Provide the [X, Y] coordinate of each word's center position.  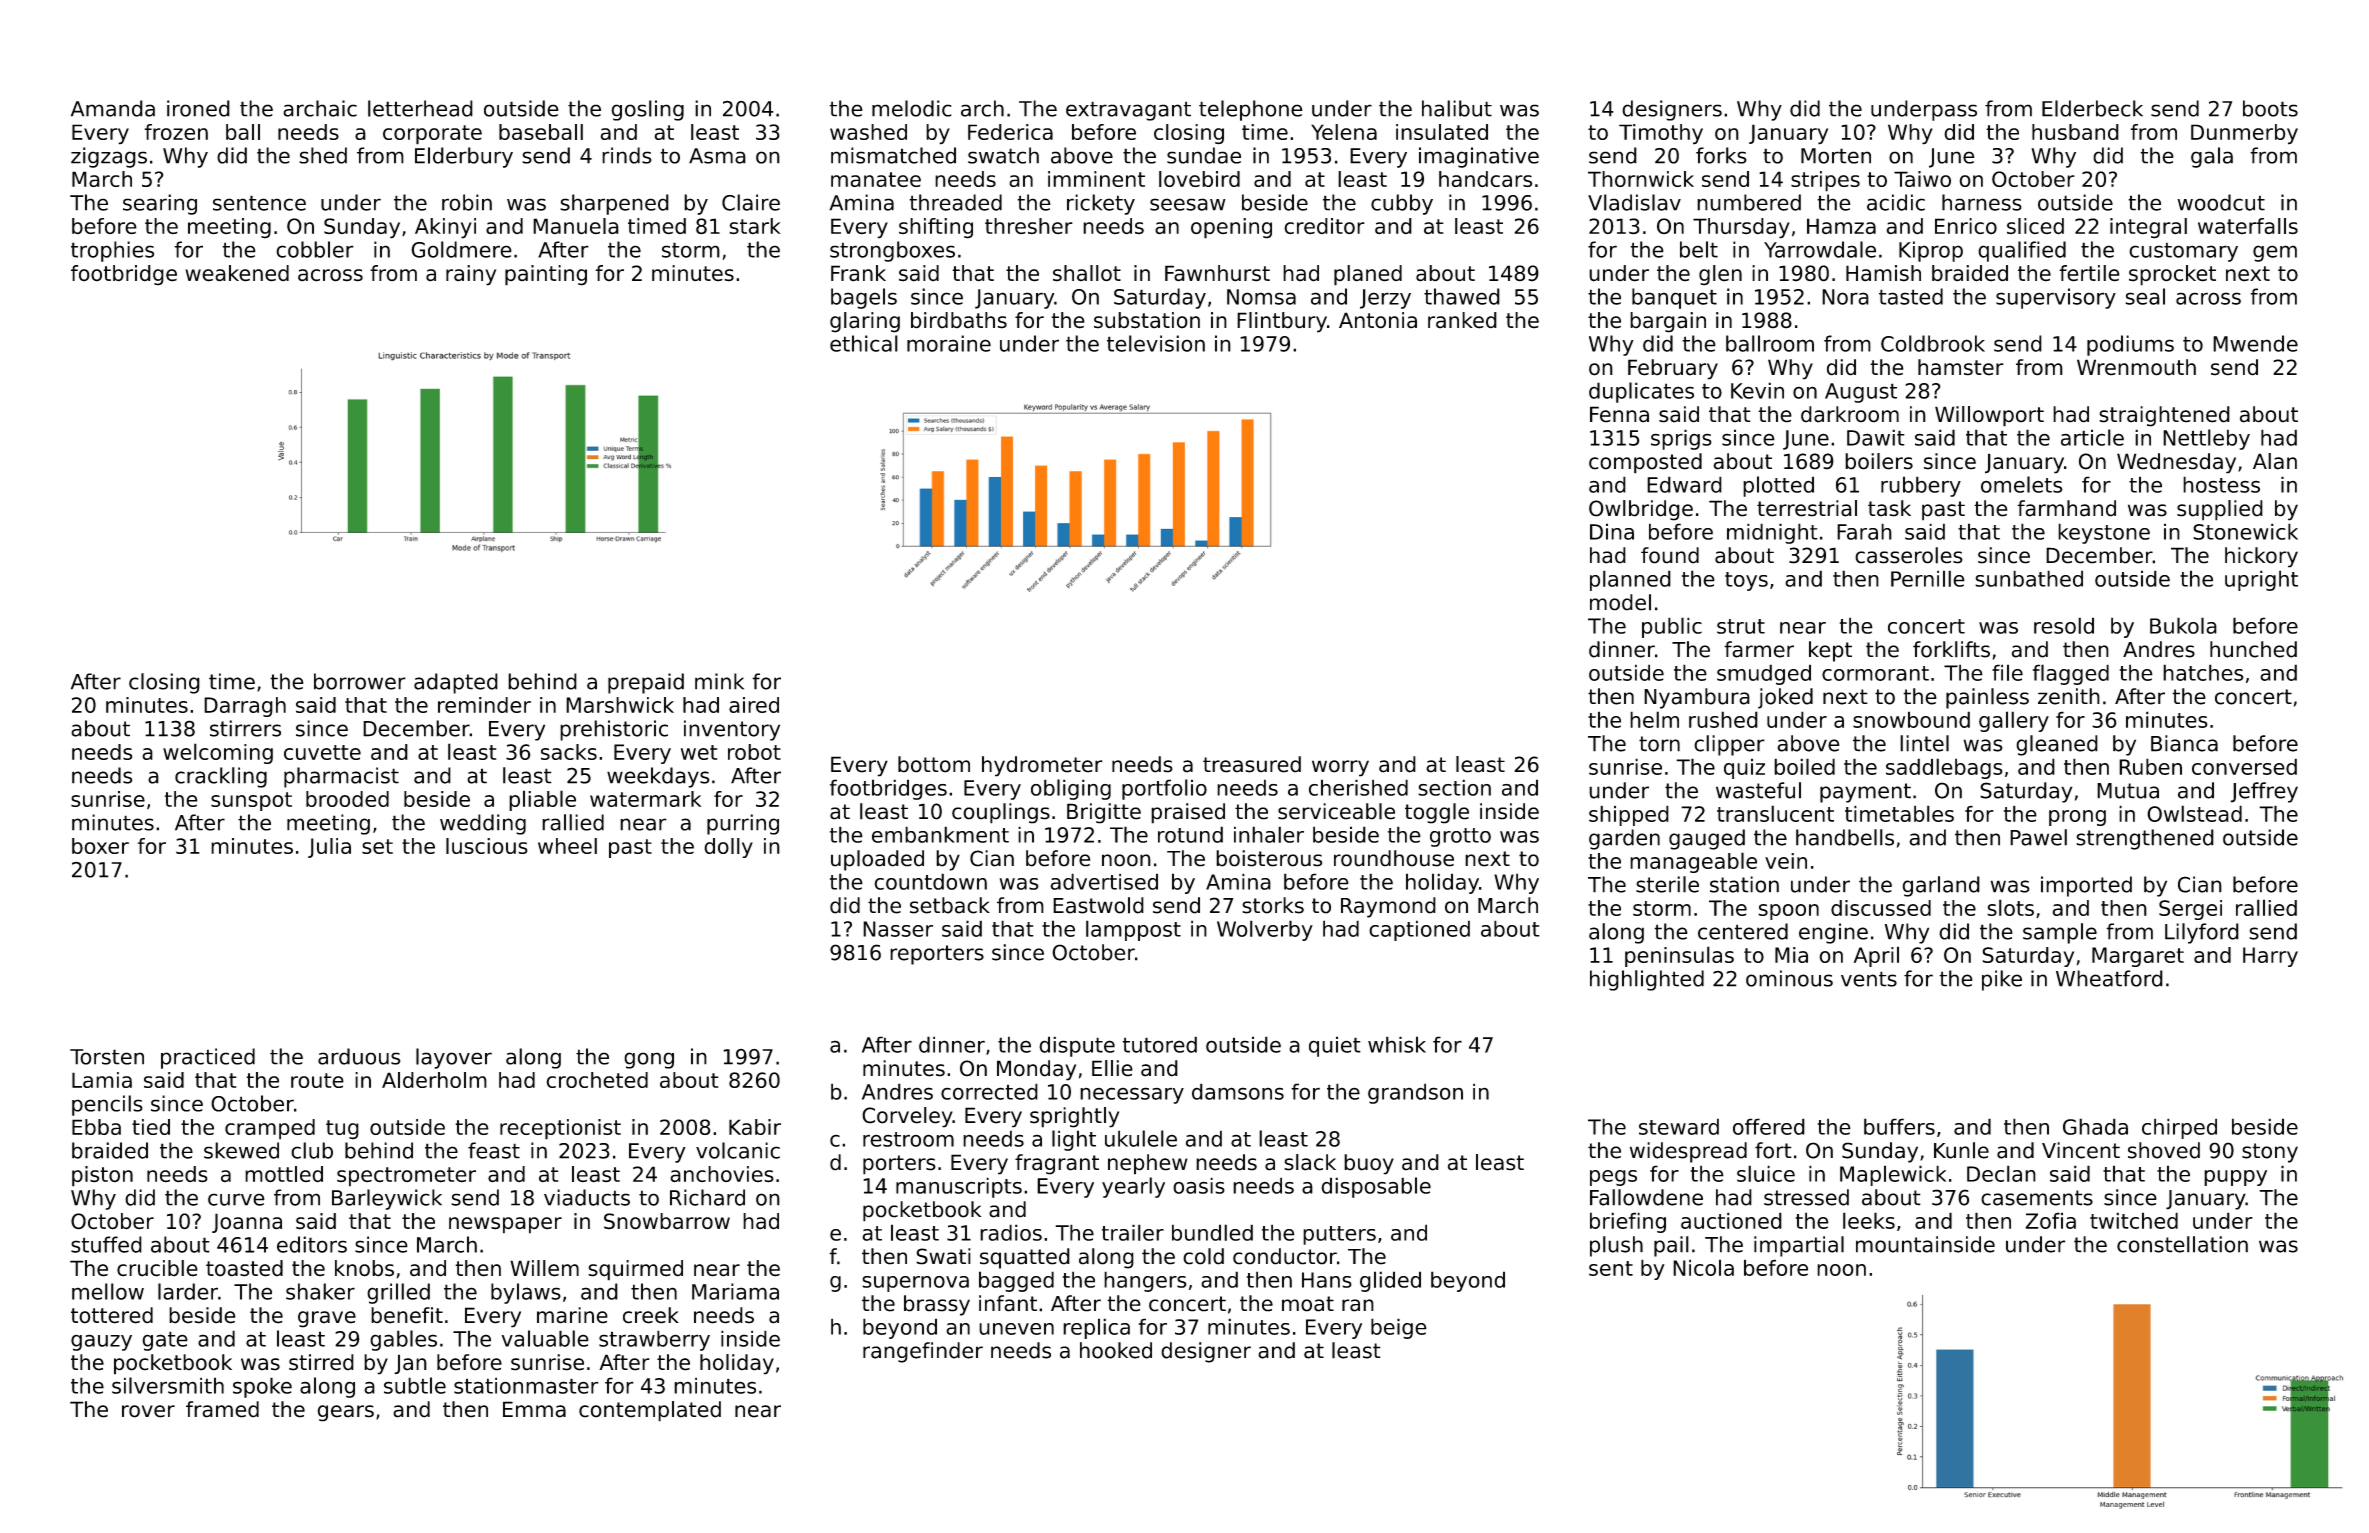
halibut [1457, 108]
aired [754, 705]
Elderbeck [2092, 108]
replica [1096, 1328]
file [2007, 672]
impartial [1799, 1246]
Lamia [102, 1080]
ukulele [1141, 1138]
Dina [1612, 531]
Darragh [245, 707]
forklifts [1951, 649]
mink [719, 681]
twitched [2134, 1220]
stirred [321, 1362]
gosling [647, 110]
